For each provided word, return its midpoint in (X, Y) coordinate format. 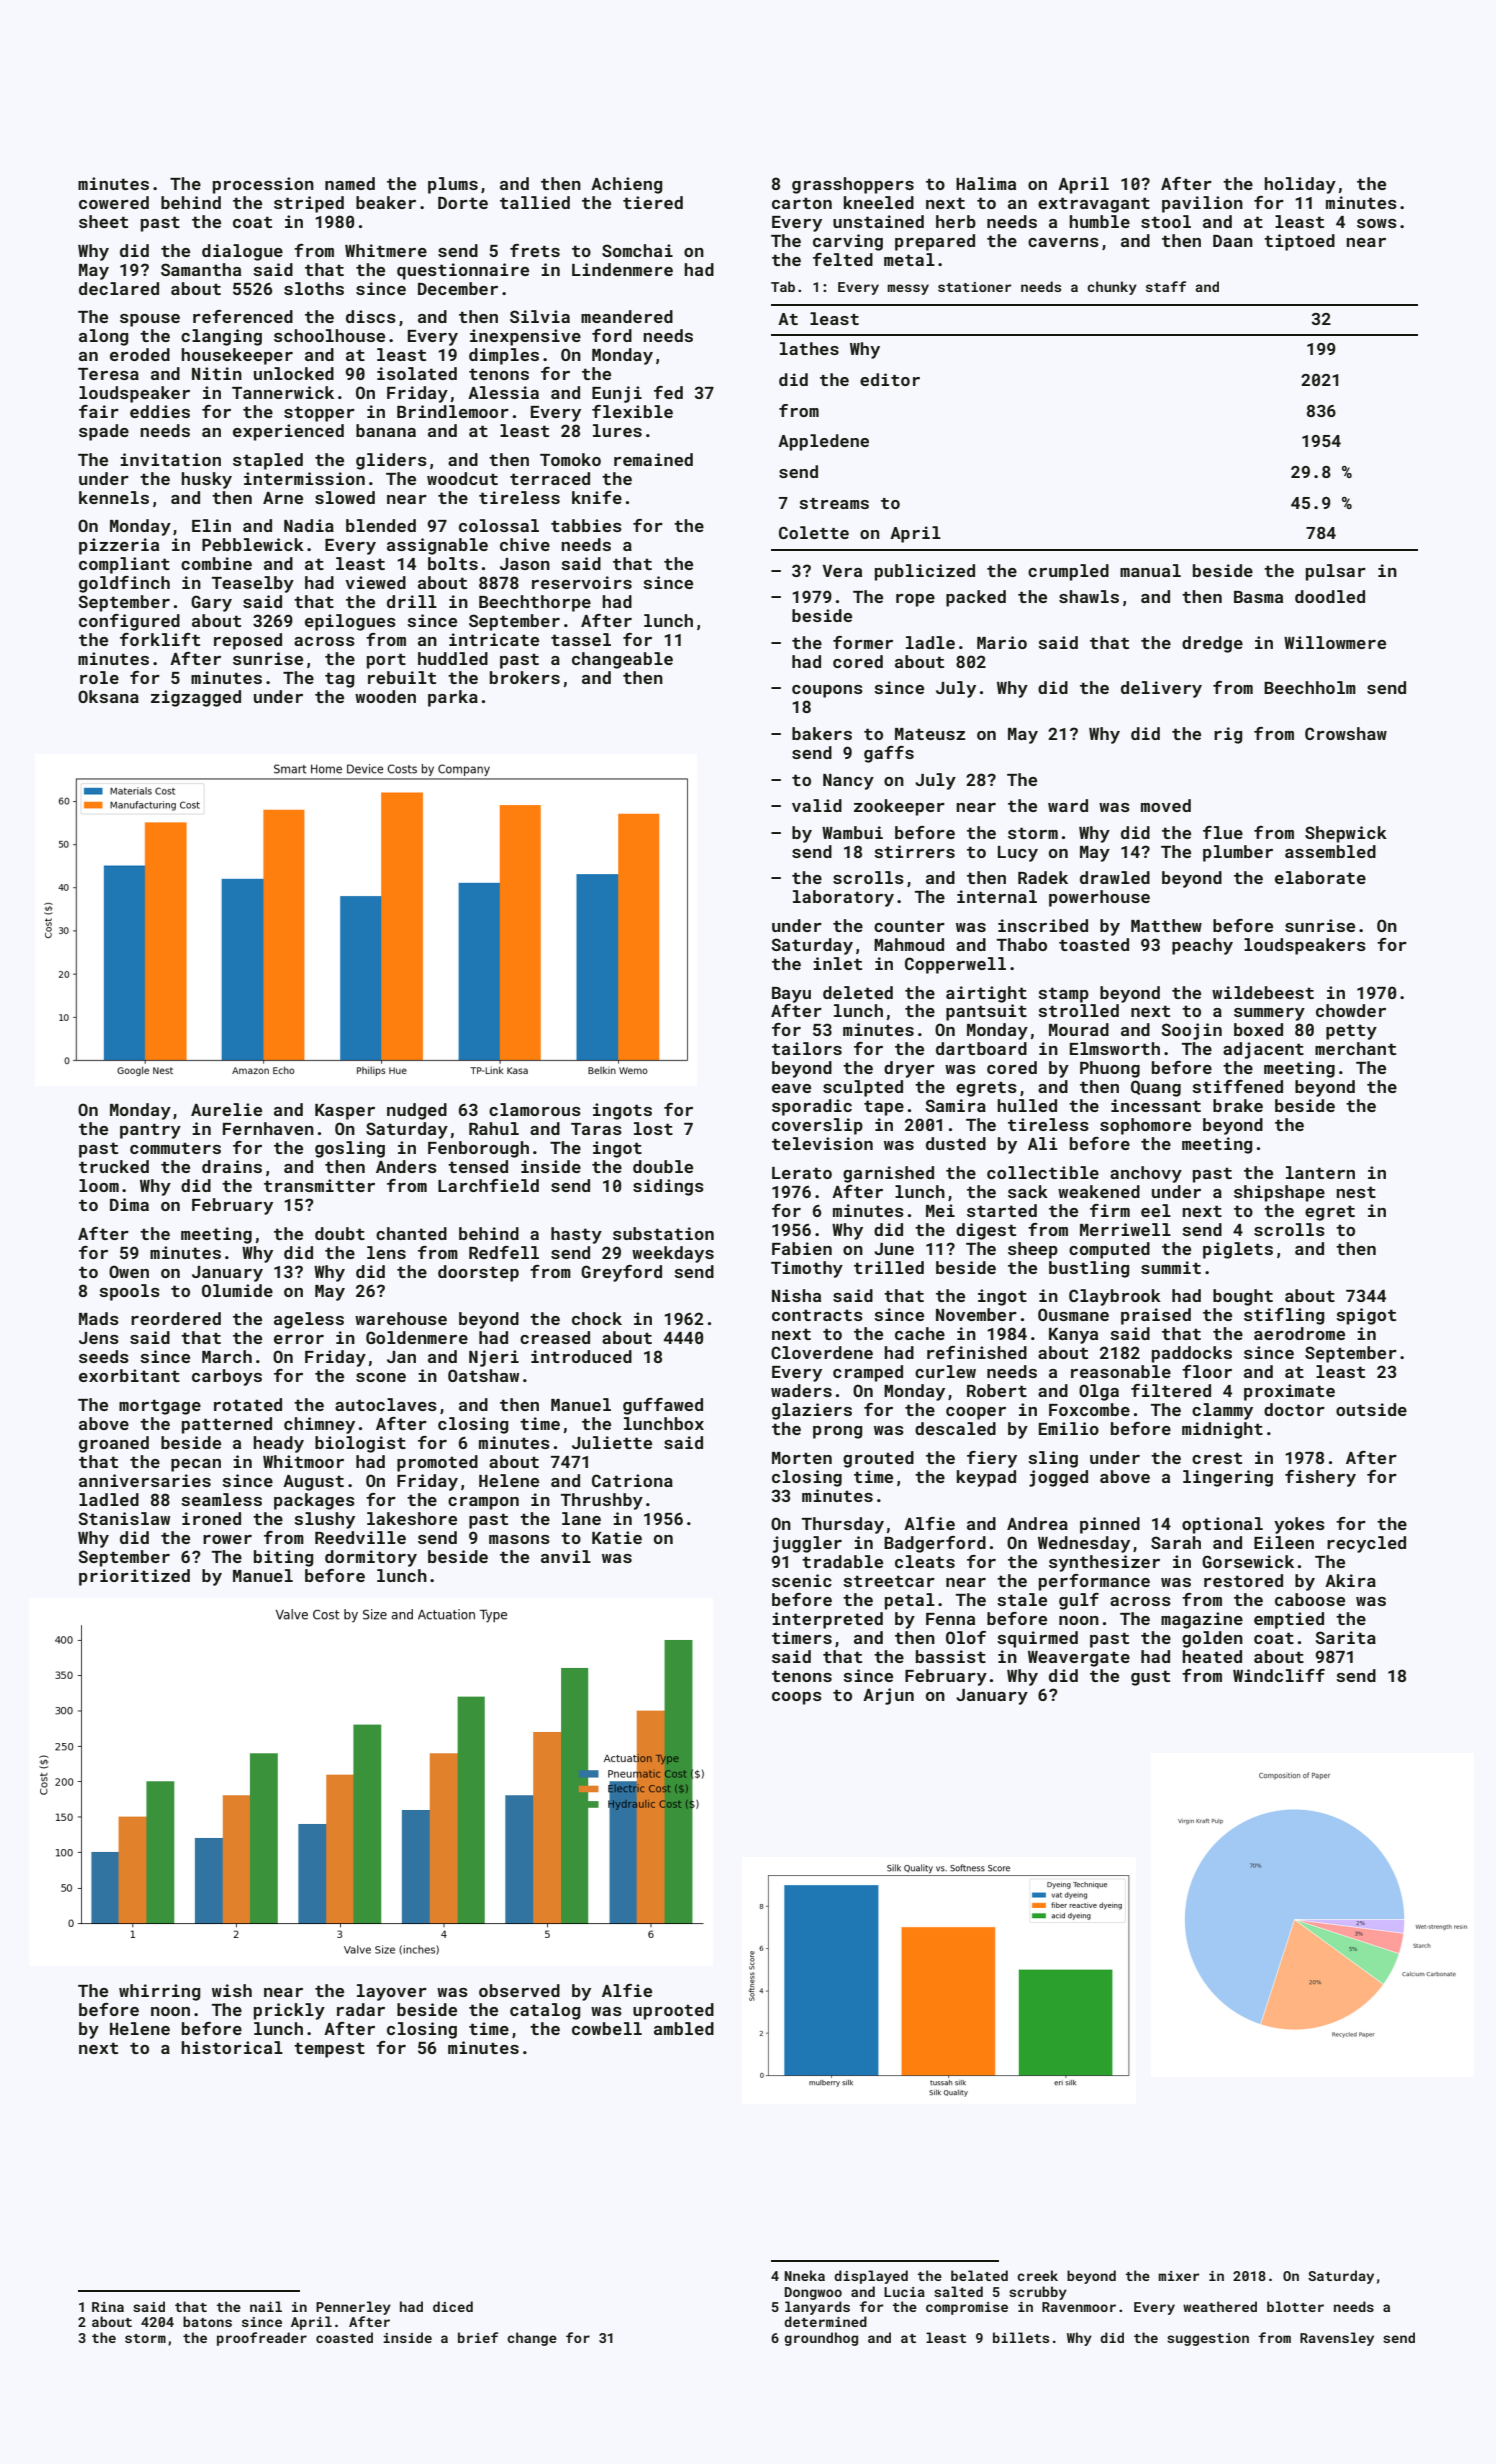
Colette (814, 532)
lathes (809, 348)
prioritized (134, 1577)
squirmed (1037, 1639)
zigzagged (196, 698)
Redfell (504, 1252)
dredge (1212, 644)
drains (232, 1166)
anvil (566, 1556)
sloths (314, 288)
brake (1238, 1105)
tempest (329, 2050)
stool (1166, 221)
